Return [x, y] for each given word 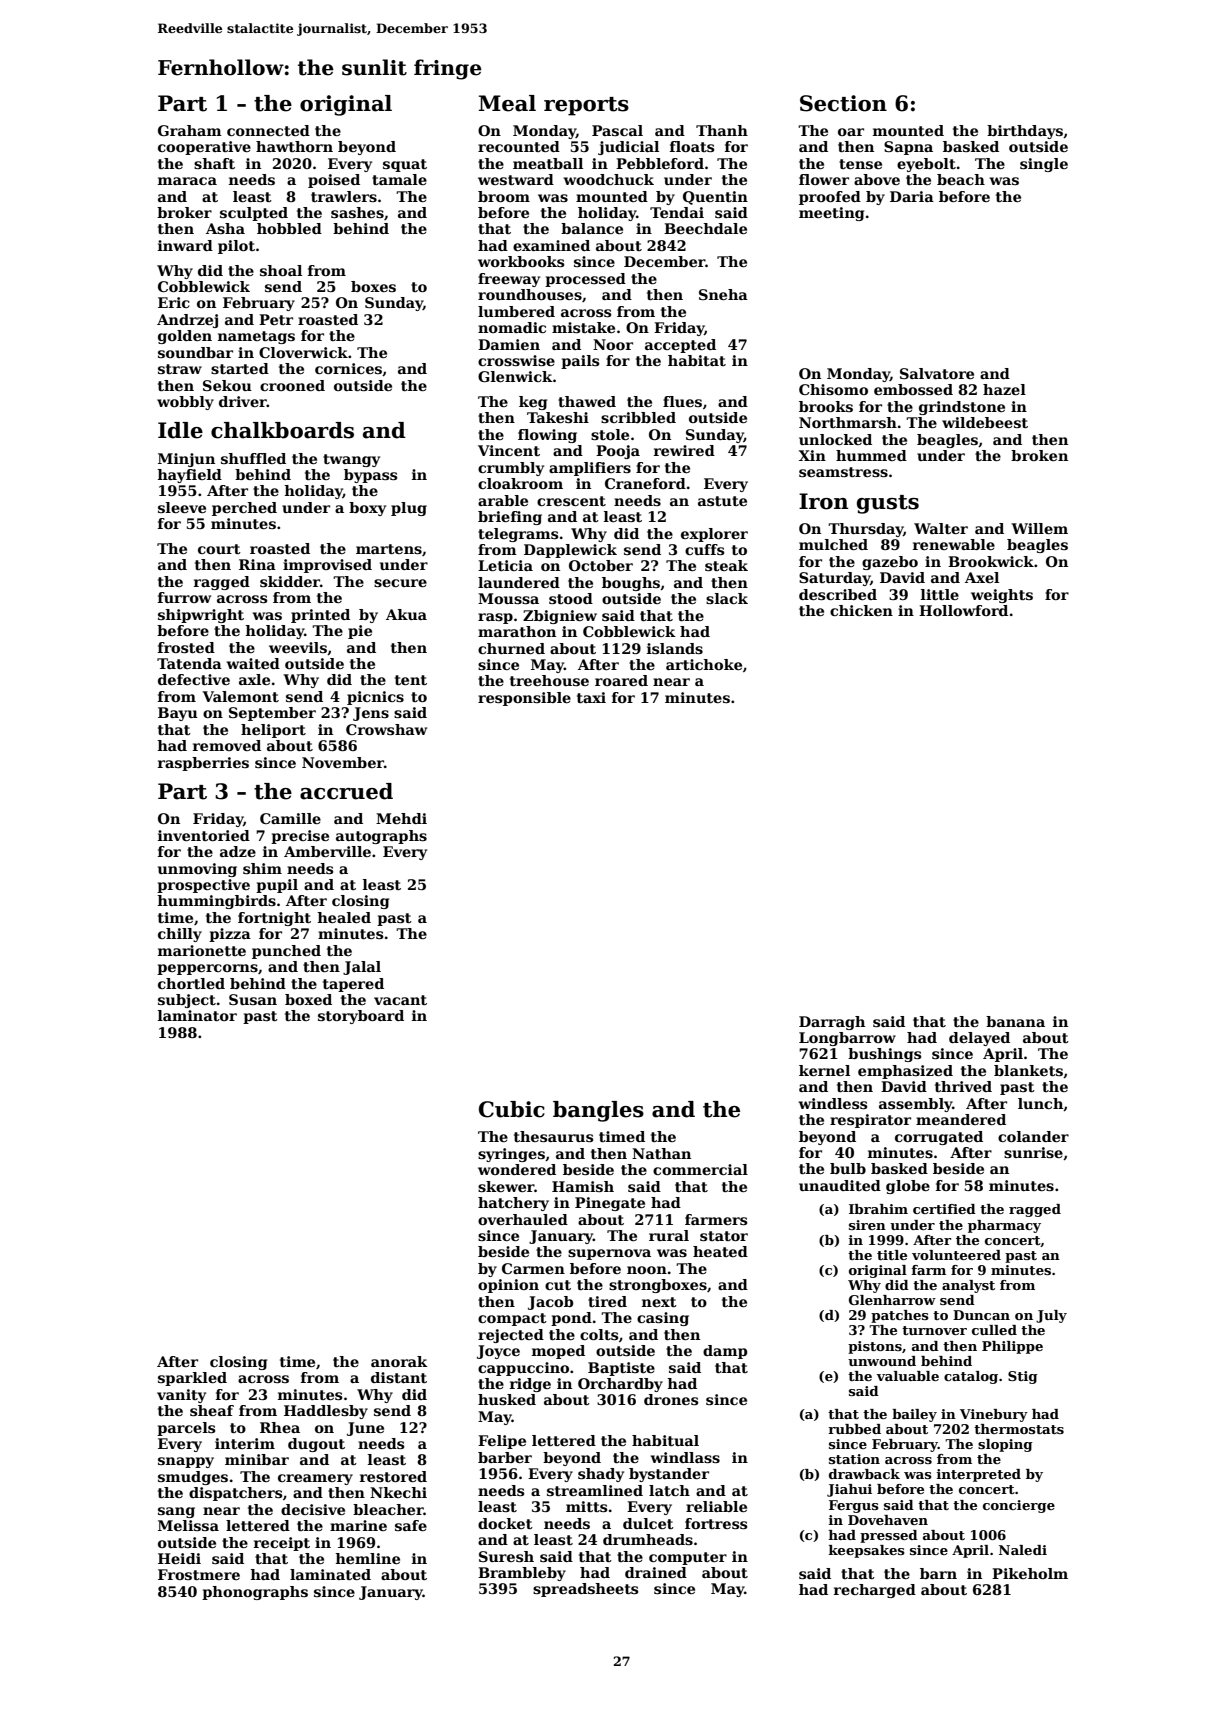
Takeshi [558, 417]
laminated [330, 1574]
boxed [308, 999]
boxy [367, 509]
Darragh [832, 1023]
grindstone [962, 408]
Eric [174, 302]
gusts [888, 504]
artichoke [704, 664]
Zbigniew [560, 617]
